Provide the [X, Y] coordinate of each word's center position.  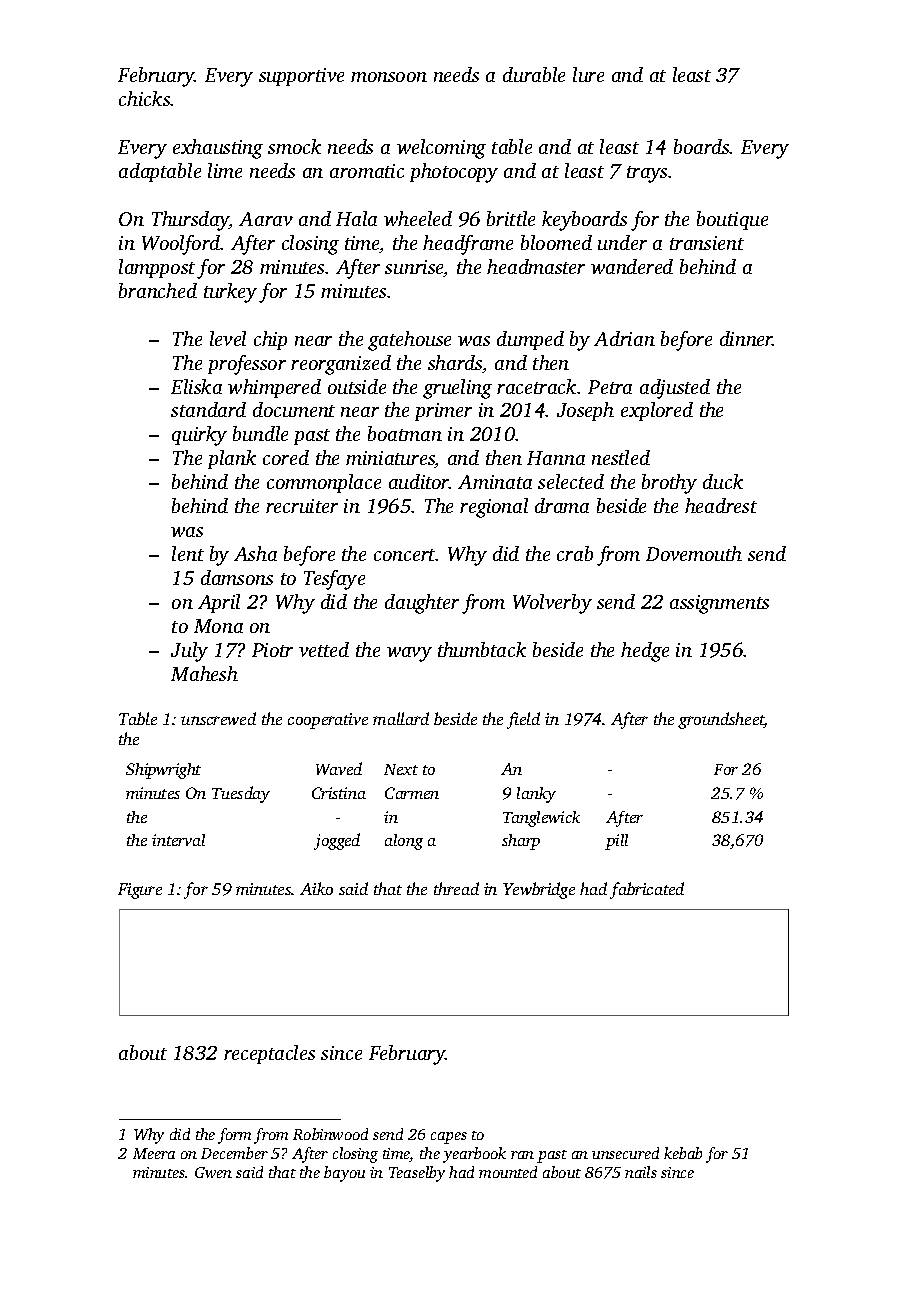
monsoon [389, 77]
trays [647, 174]
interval [178, 840]
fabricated [647, 890]
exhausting [218, 149]
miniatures [390, 459]
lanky [536, 795]
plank [232, 459]
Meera [154, 1153]
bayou [344, 1174]
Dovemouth [694, 553]
